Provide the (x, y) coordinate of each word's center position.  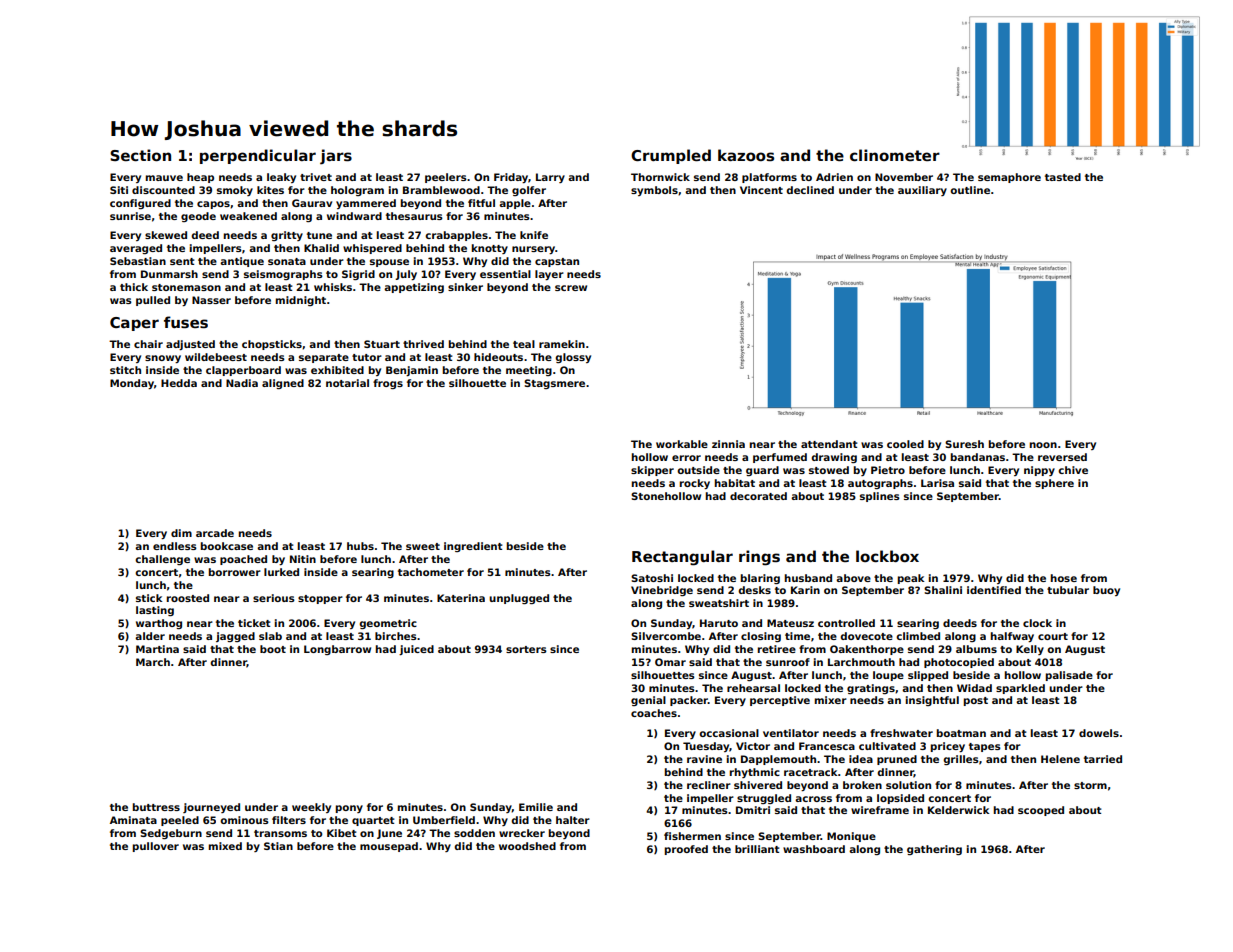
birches (396, 636)
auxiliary (922, 191)
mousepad (389, 847)
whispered (372, 249)
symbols (654, 191)
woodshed (527, 846)
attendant (829, 444)
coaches (654, 713)
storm (1090, 785)
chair (148, 344)
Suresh (964, 444)
